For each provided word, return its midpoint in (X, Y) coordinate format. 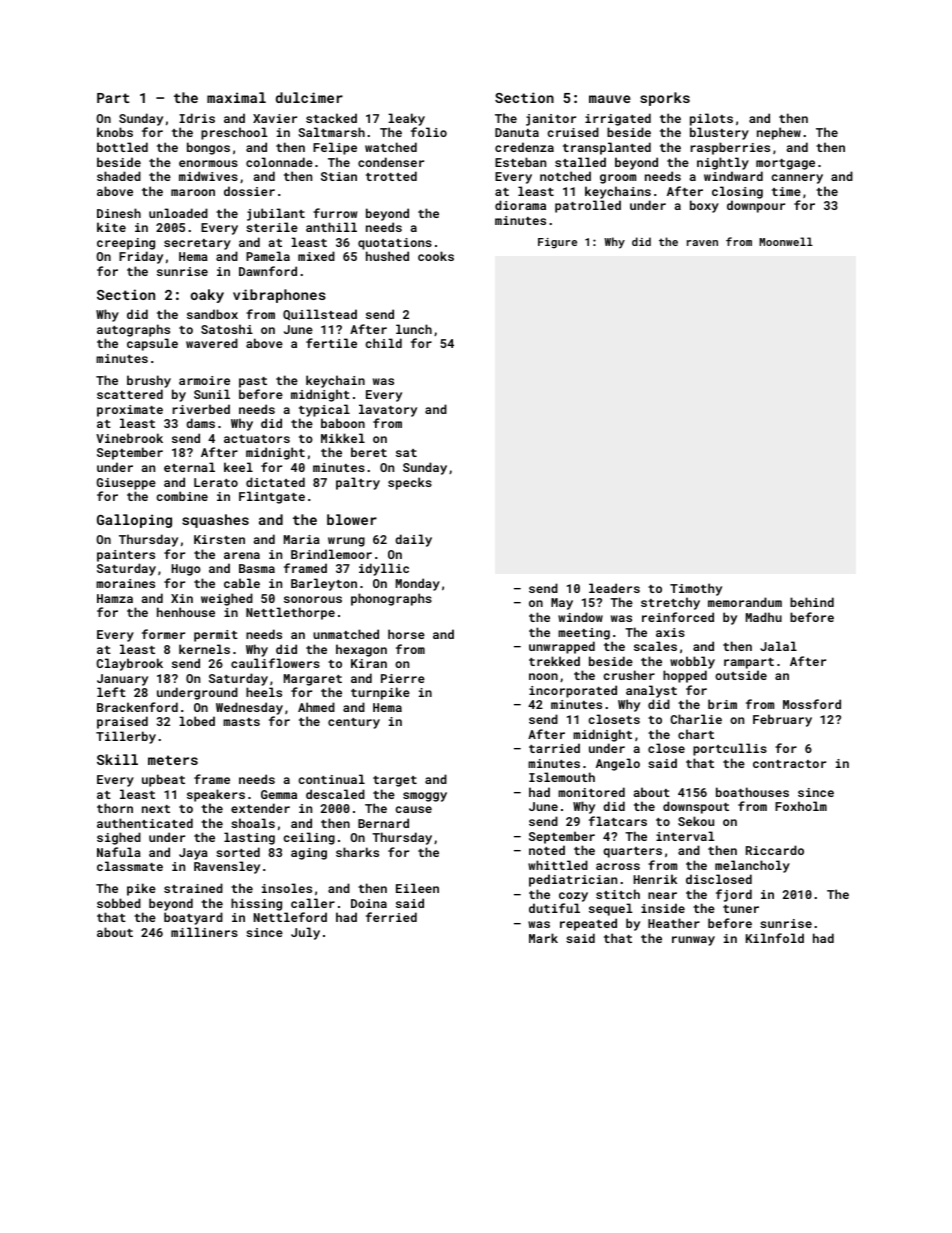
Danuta (517, 132)
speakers (216, 795)
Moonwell (786, 241)
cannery (797, 179)
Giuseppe (126, 484)
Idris (197, 118)
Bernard (383, 823)
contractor (789, 764)
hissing (256, 904)
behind (812, 602)
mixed (316, 256)
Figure (557, 243)
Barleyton (324, 584)
